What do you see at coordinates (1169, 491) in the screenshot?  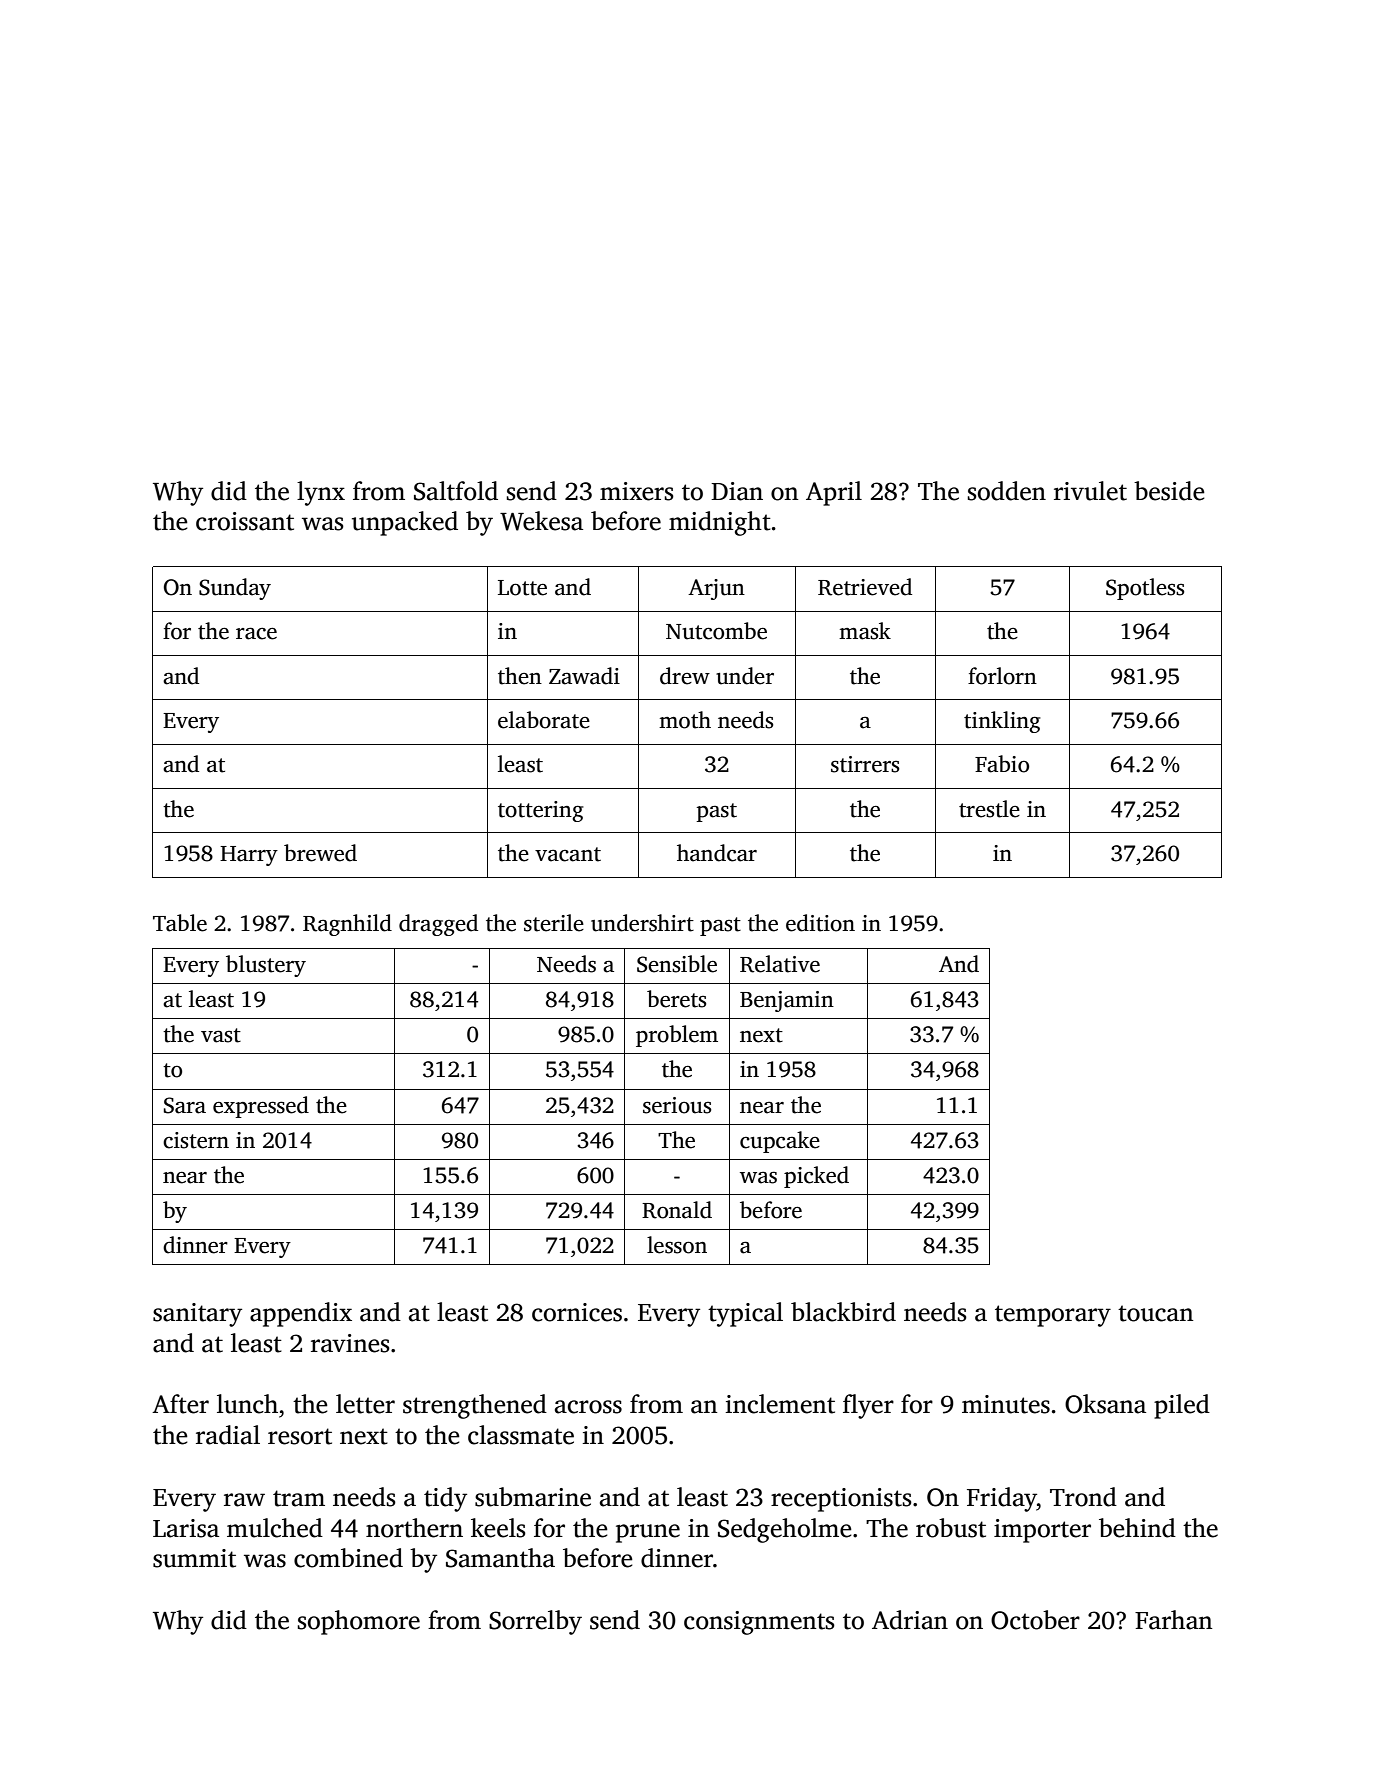 I see `beside` at bounding box center [1169, 491].
